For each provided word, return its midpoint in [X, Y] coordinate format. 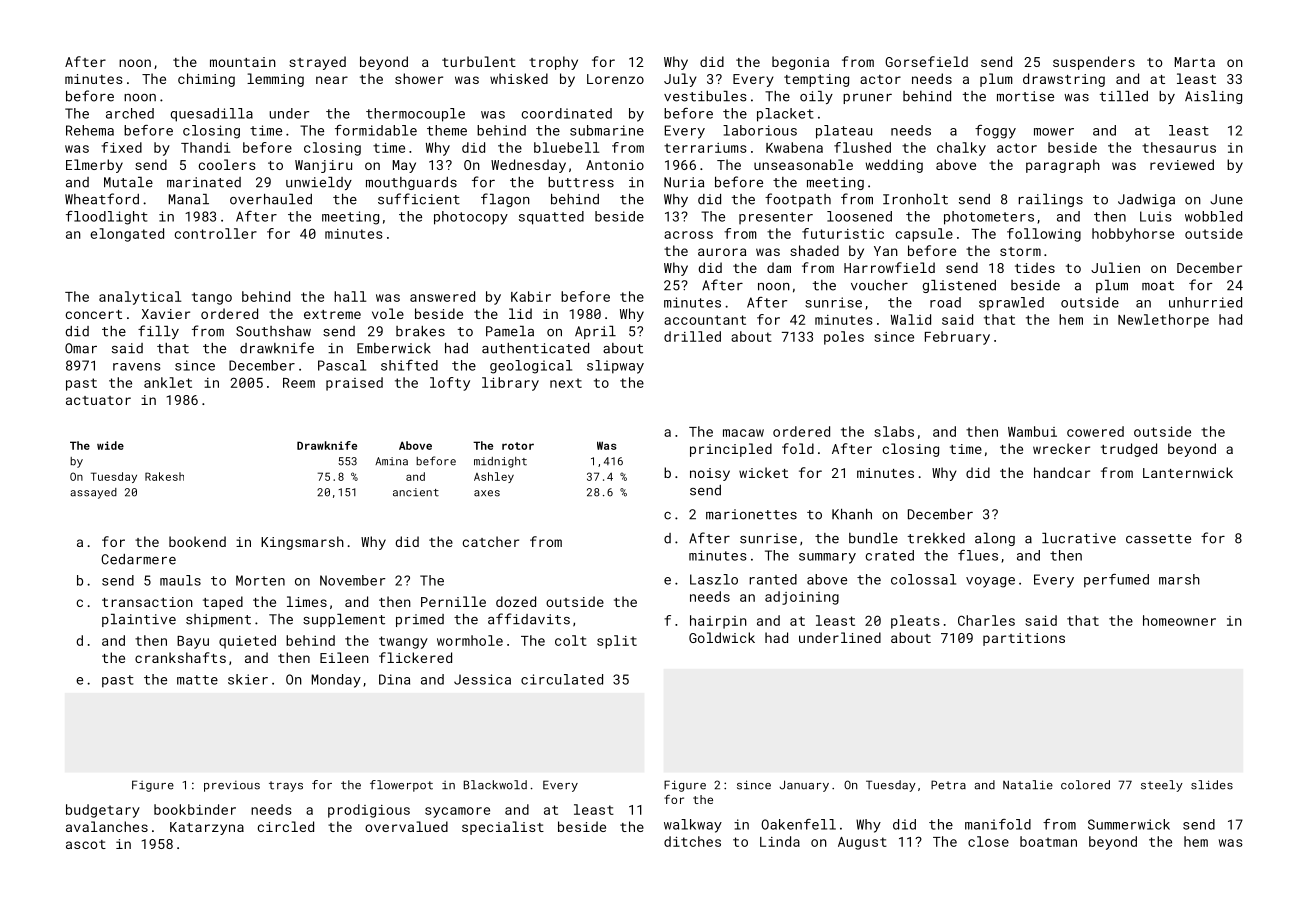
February [957, 338]
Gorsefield [926, 61]
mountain [243, 62]
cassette [1158, 539]
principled [731, 450]
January [804, 786]
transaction [147, 602]
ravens [137, 367]
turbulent [479, 61]
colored [1085, 785]
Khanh [852, 514]
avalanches [107, 826]
